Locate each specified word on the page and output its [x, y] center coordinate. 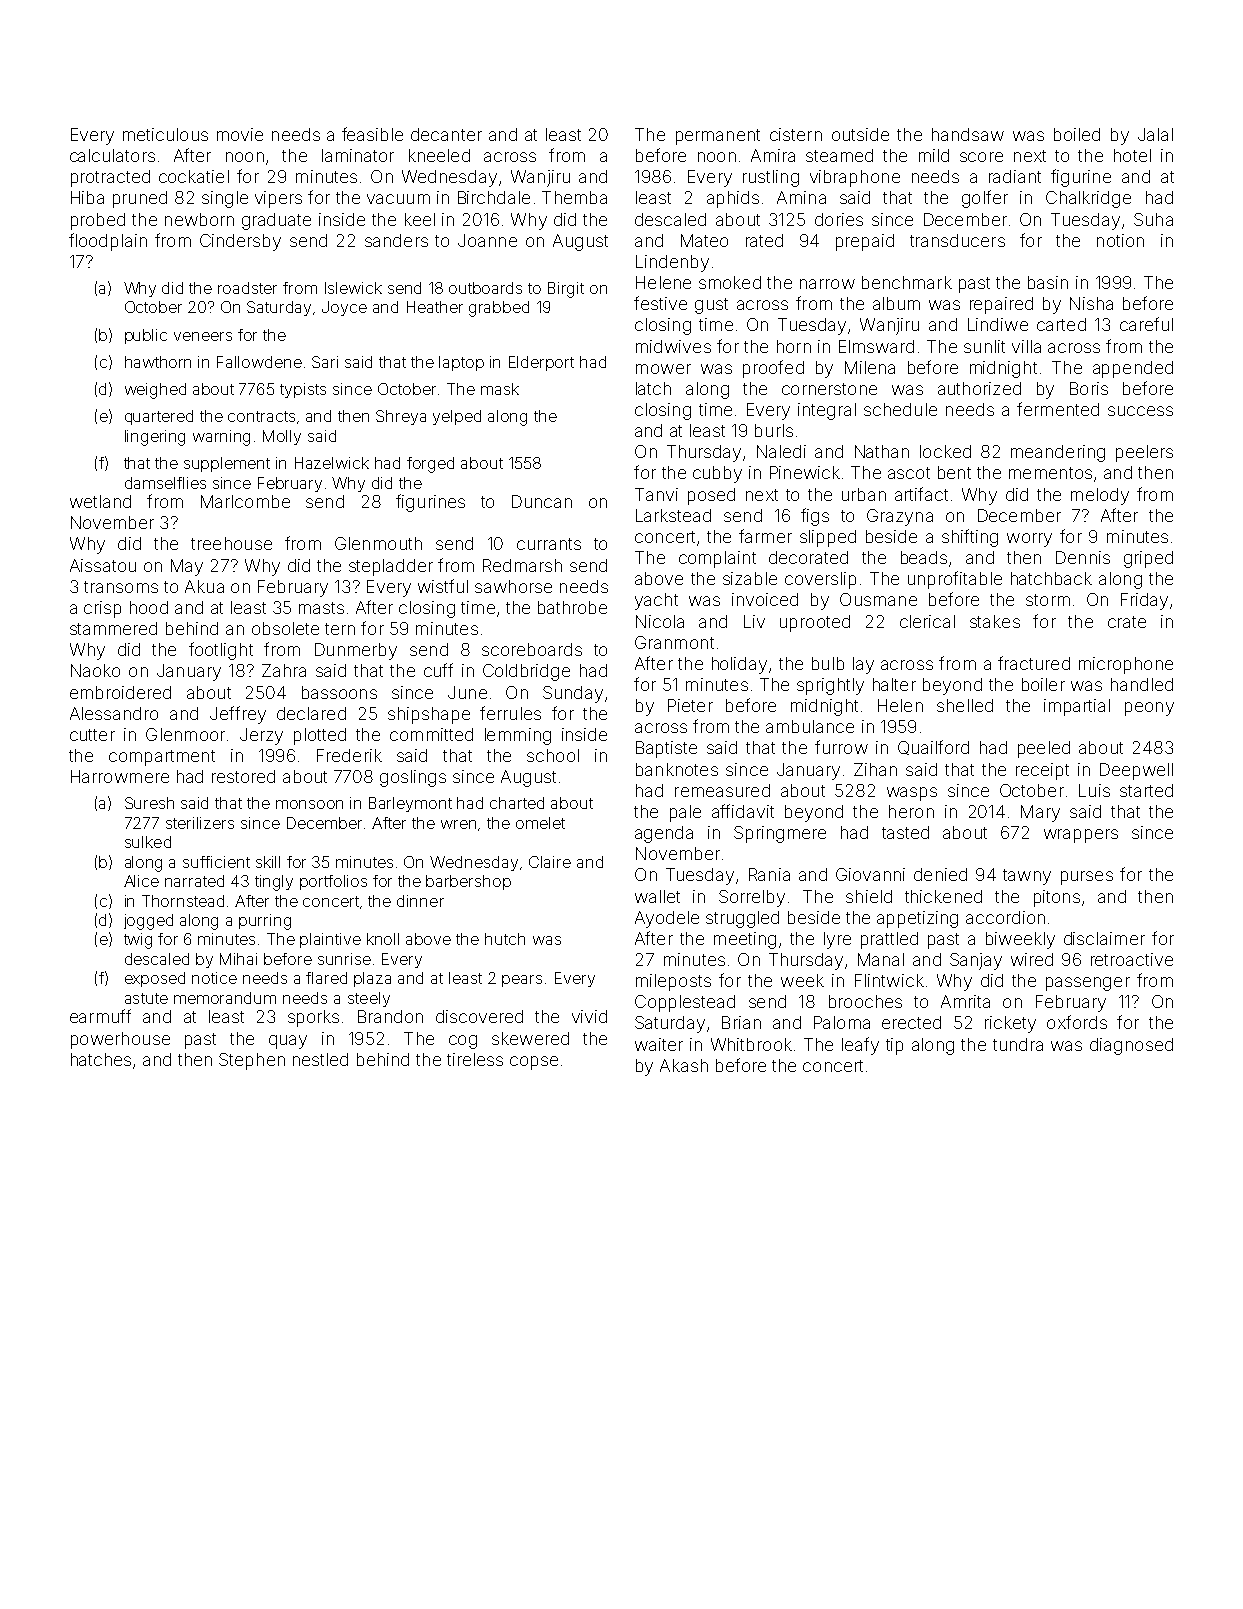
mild [934, 155]
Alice [141, 881]
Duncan [542, 501]
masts [321, 608]
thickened [943, 896]
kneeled [439, 155]
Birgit [566, 290]
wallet [657, 896]
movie [240, 134]
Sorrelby [752, 898]
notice [214, 978]
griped [1148, 559]
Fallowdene [259, 362]
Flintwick [889, 980]
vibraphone [855, 178]
